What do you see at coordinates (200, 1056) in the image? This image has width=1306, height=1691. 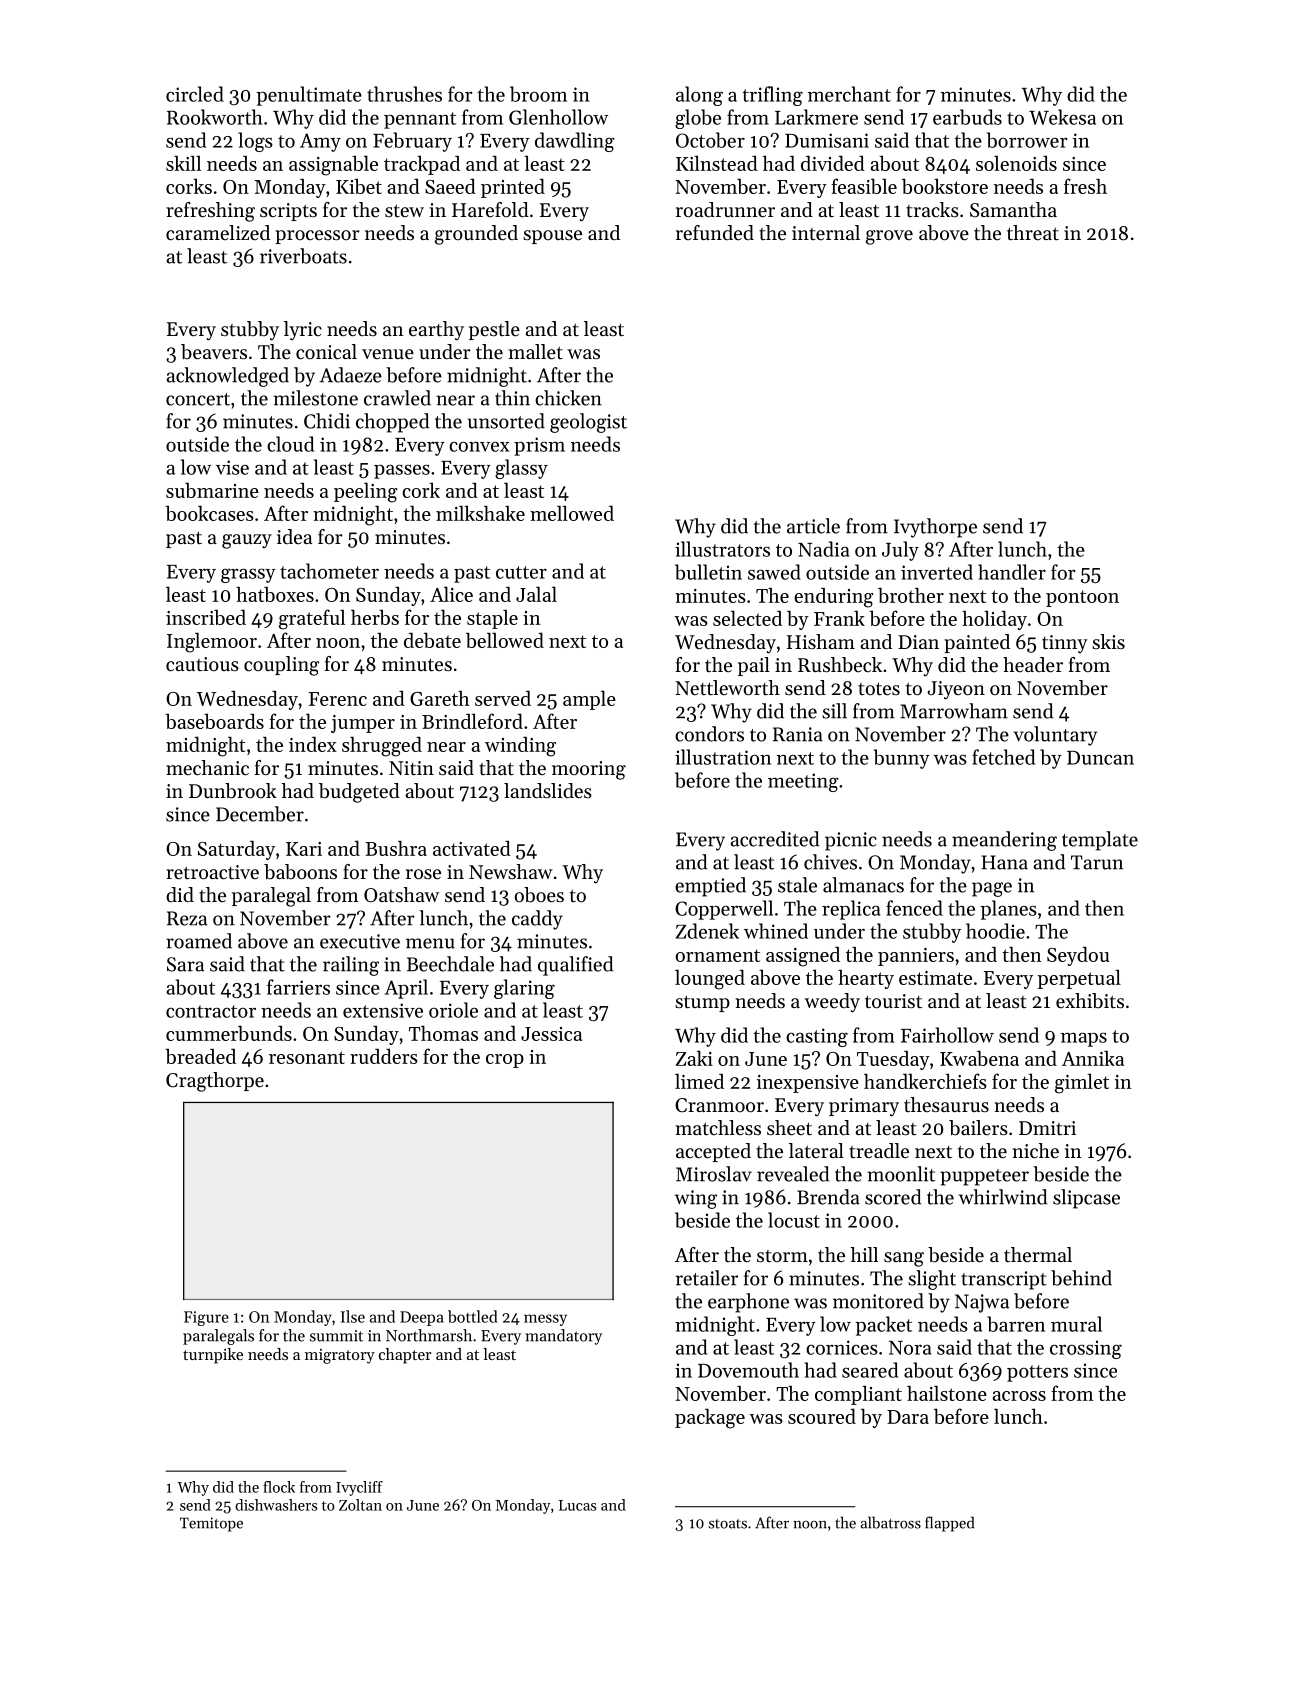 I see `breaded` at bounding box center [200, 1056].
